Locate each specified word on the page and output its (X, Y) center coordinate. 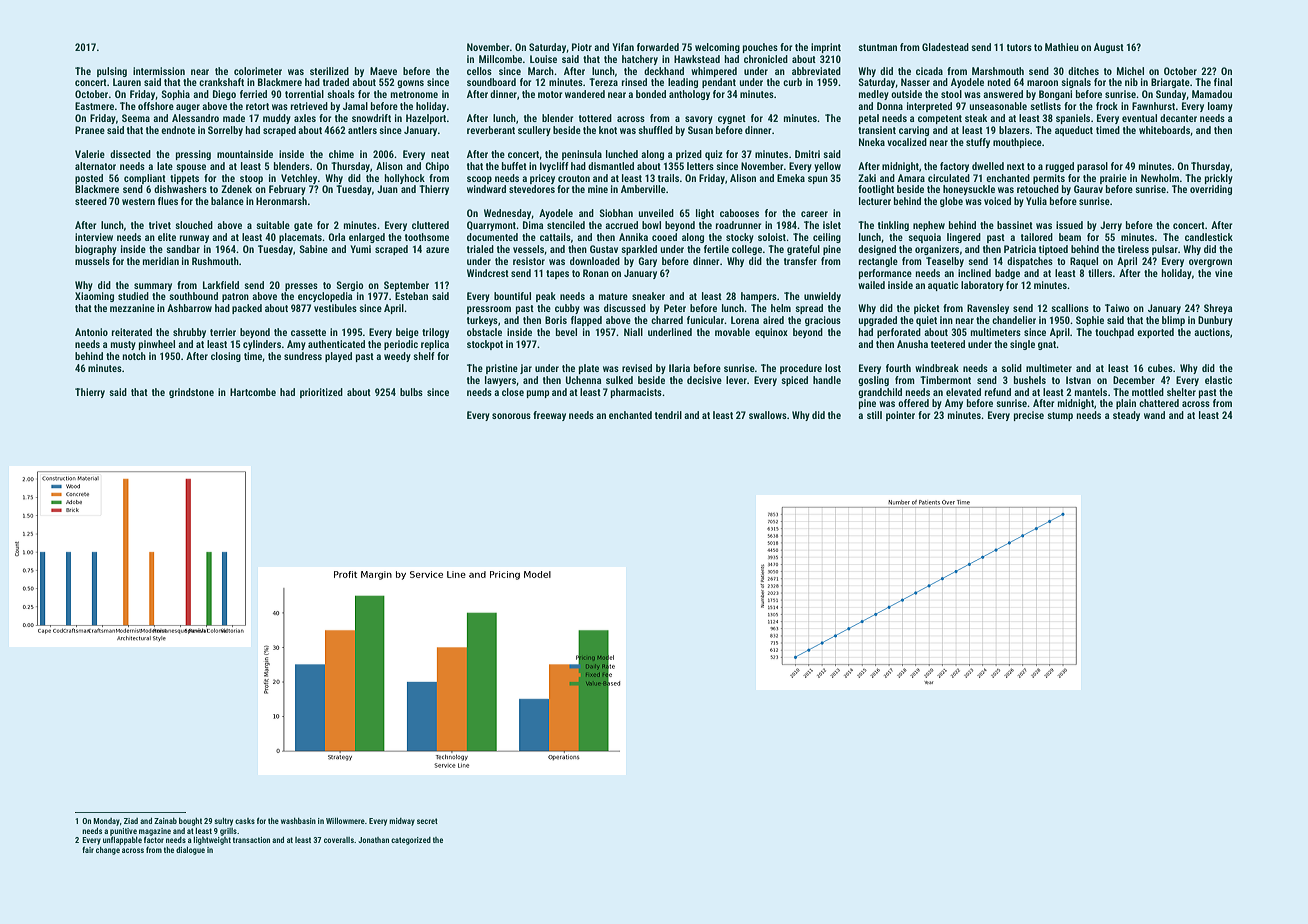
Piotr (582, 47)
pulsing (112, 72)
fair (88, 849)
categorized (411, 841)
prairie (1113, 179)
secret (427, 821)
